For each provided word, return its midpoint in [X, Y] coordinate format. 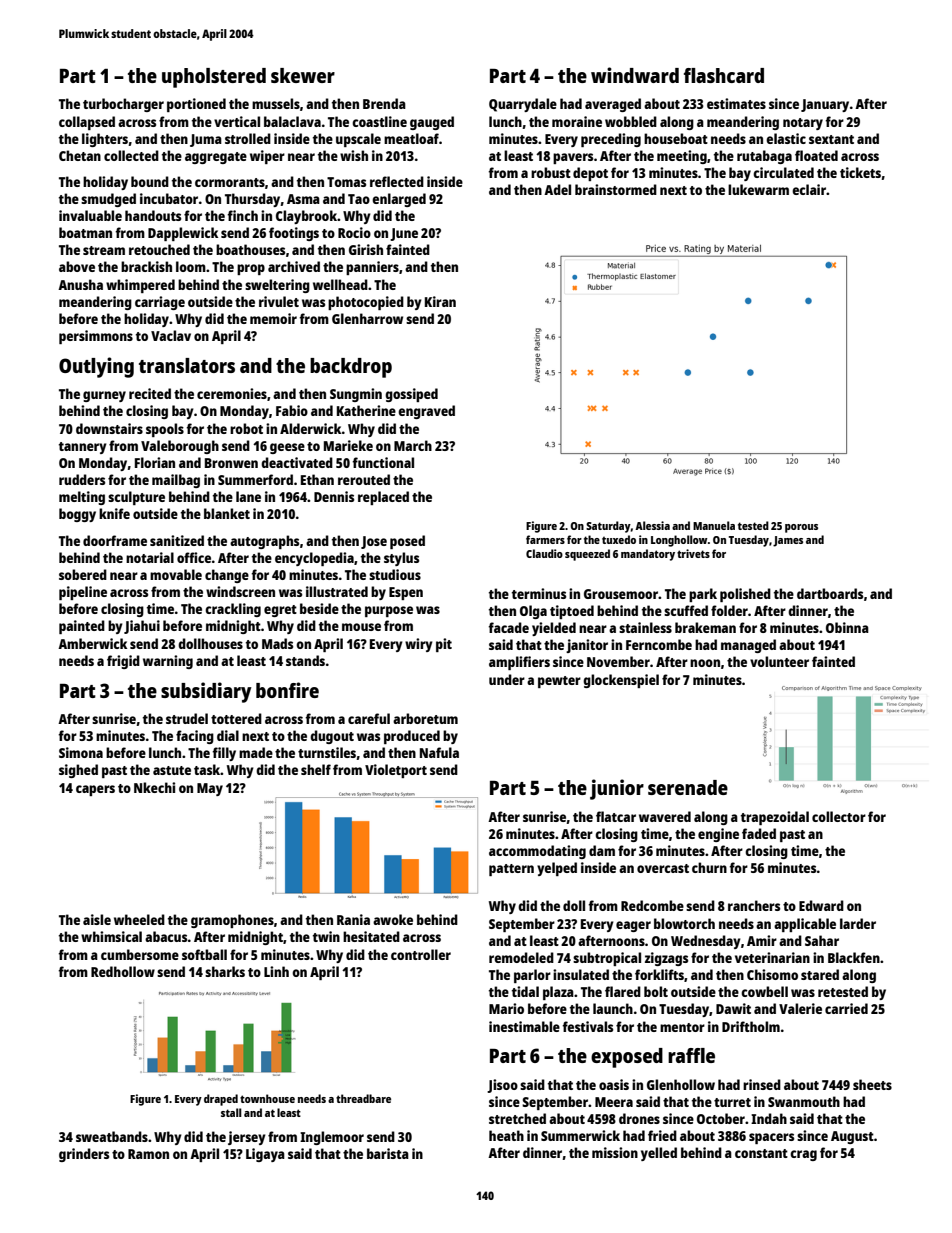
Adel [557, 189]
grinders [84, 1155]
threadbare [363, 1098]
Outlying [96, 367]
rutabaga [764, 157]
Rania [353, 919]
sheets [872, 1084]
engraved [426, 412]
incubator [169, 198]
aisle [97, 919]
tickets [860, 172]
